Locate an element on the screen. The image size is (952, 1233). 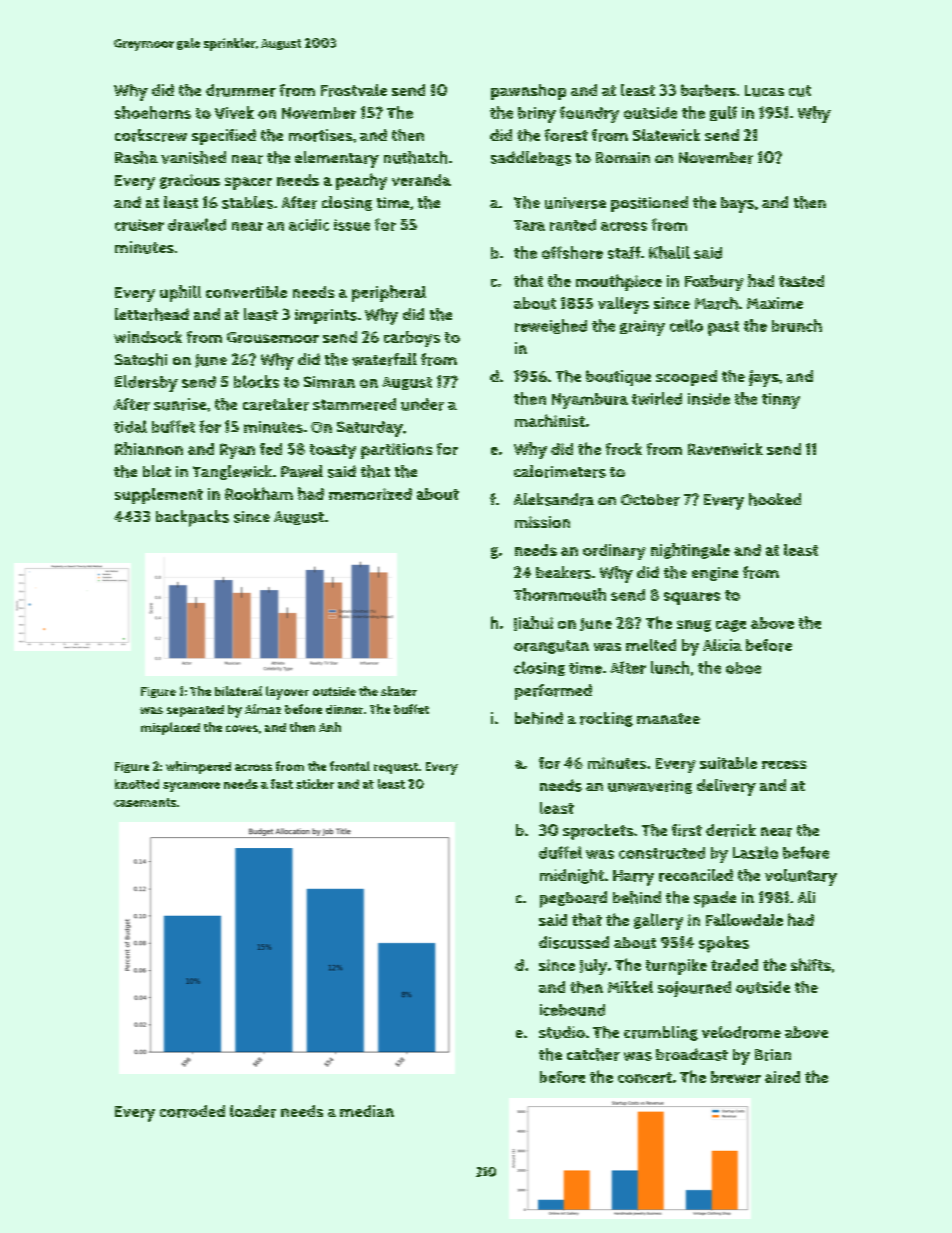
valleys is located at coordinates (623, 305).
